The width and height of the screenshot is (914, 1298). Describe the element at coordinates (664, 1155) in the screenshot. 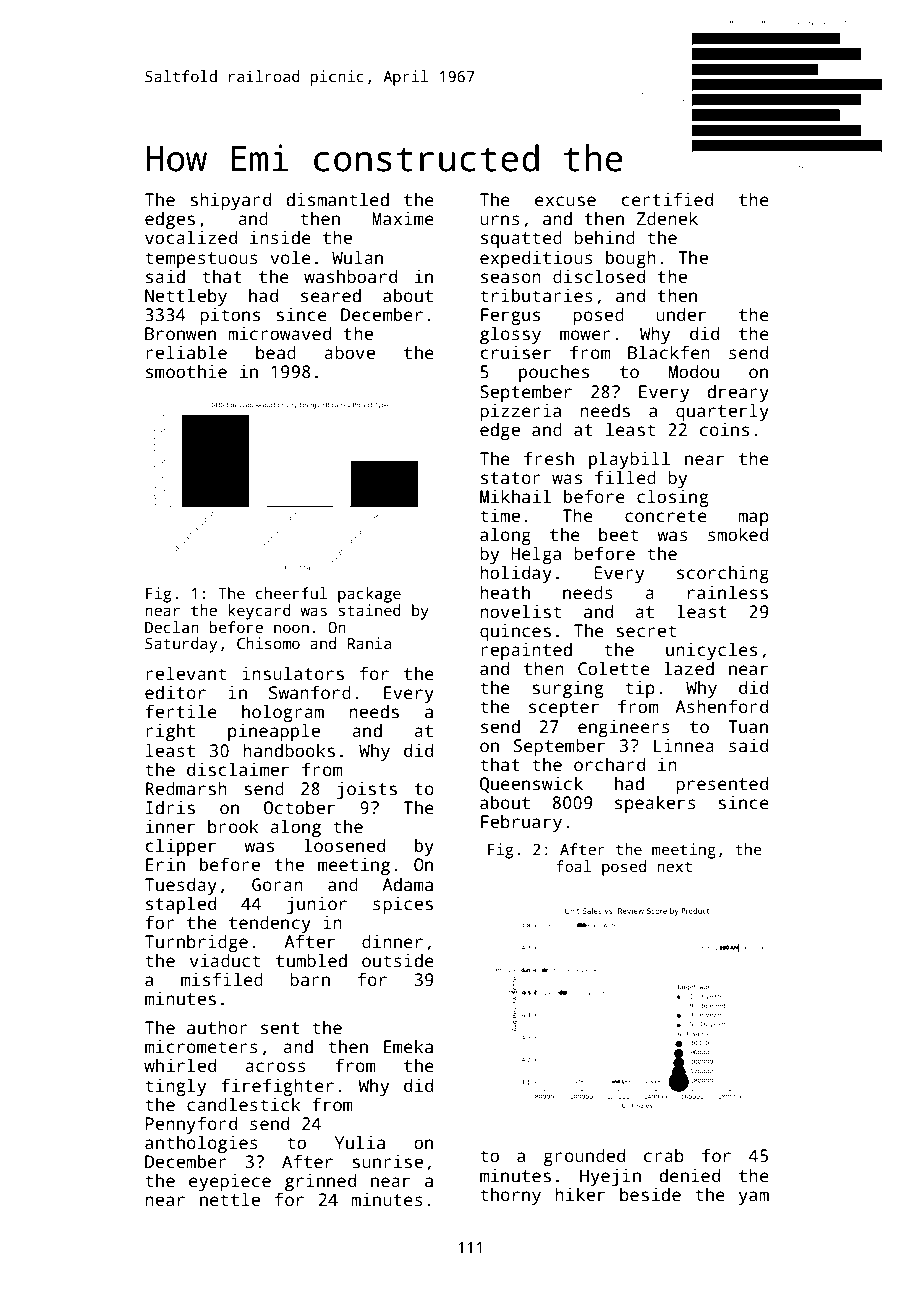

I see `crab` at that location.
